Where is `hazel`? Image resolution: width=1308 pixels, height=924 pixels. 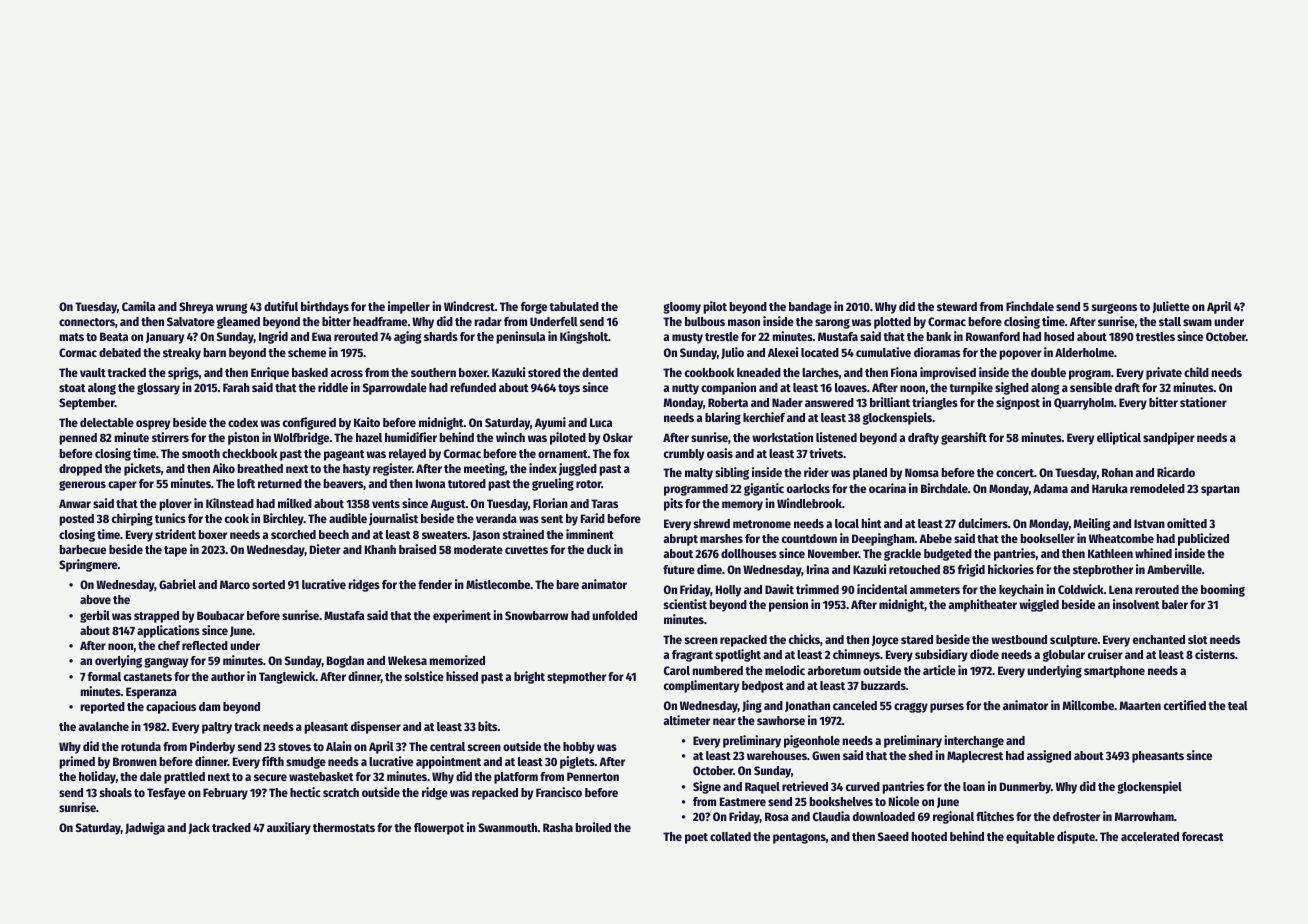
hazel is located at coordinates (369, 437).
